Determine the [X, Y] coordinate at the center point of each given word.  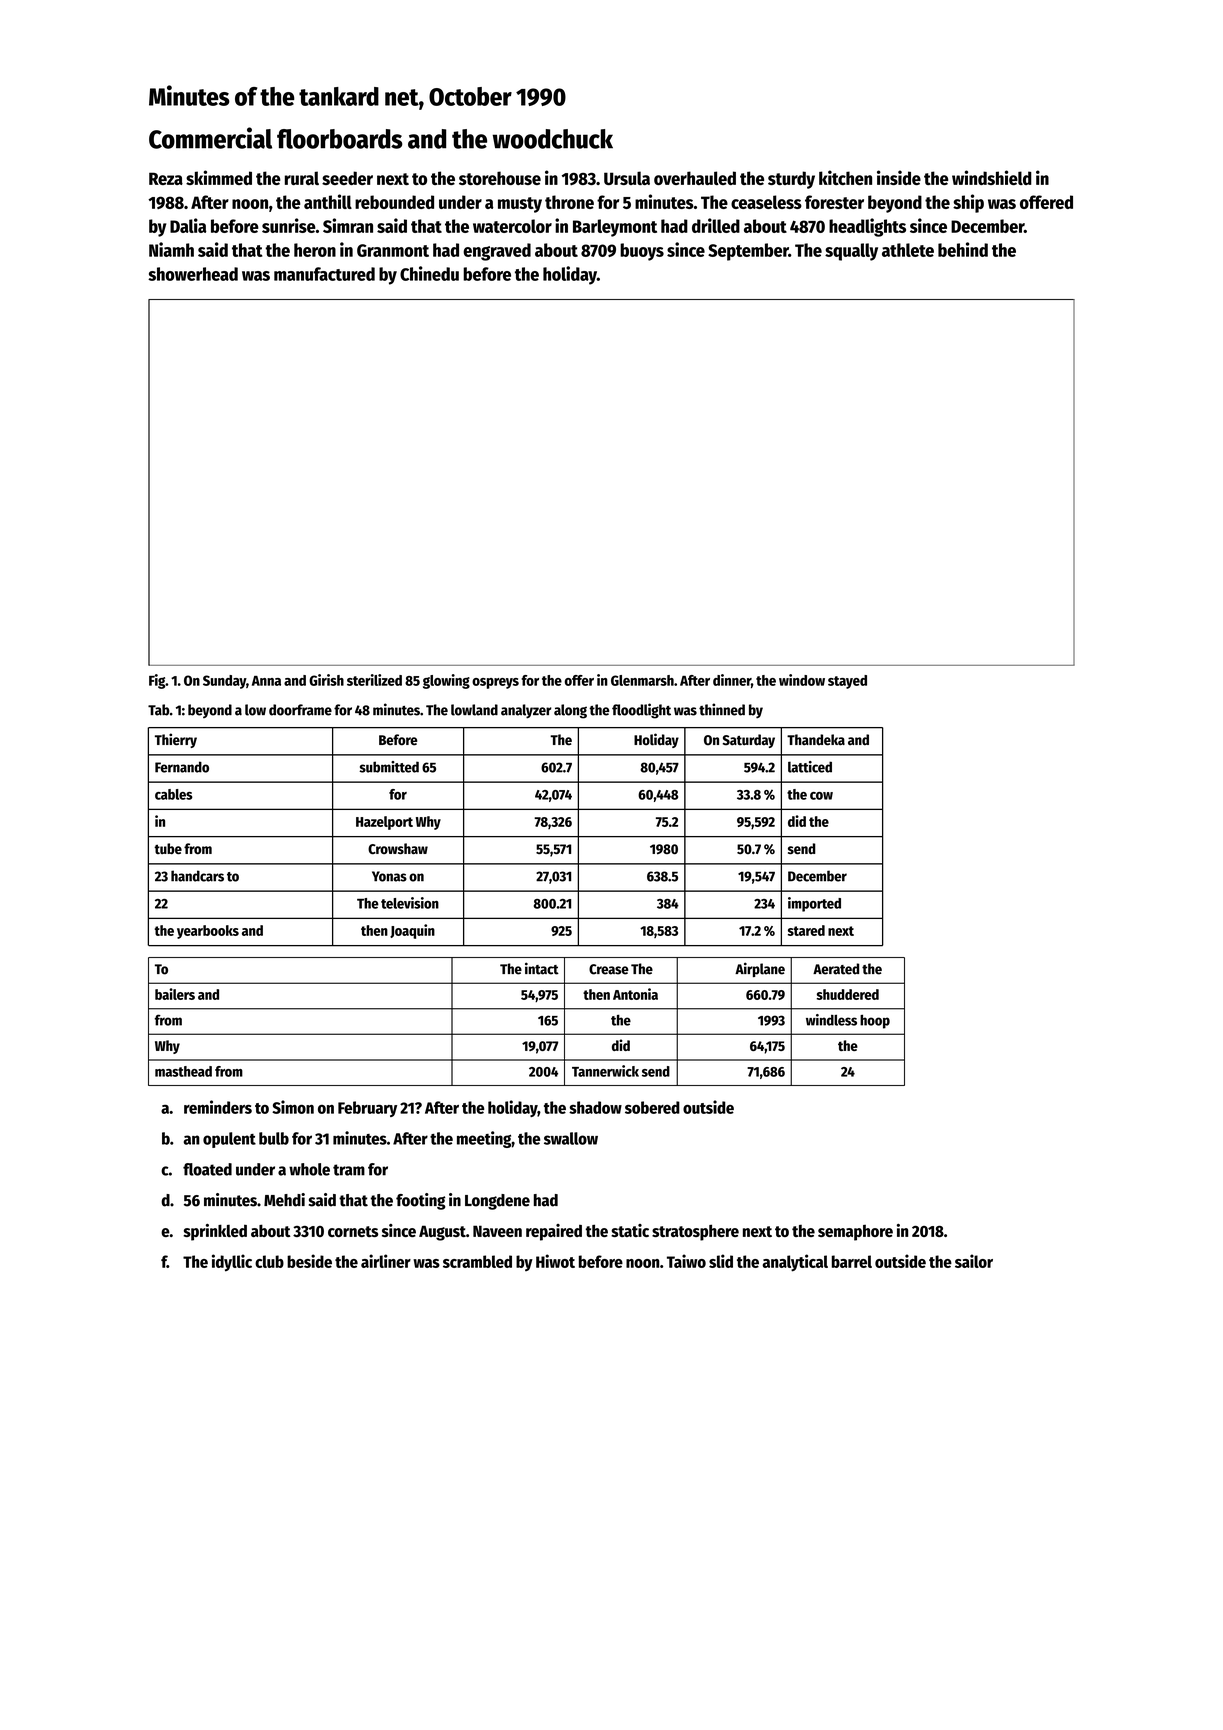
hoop [875, 1022]
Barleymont [615, 228]
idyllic [232, 1263]
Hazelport [384, 823]
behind [963, 249]
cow [821, 796]
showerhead [193, 274]
